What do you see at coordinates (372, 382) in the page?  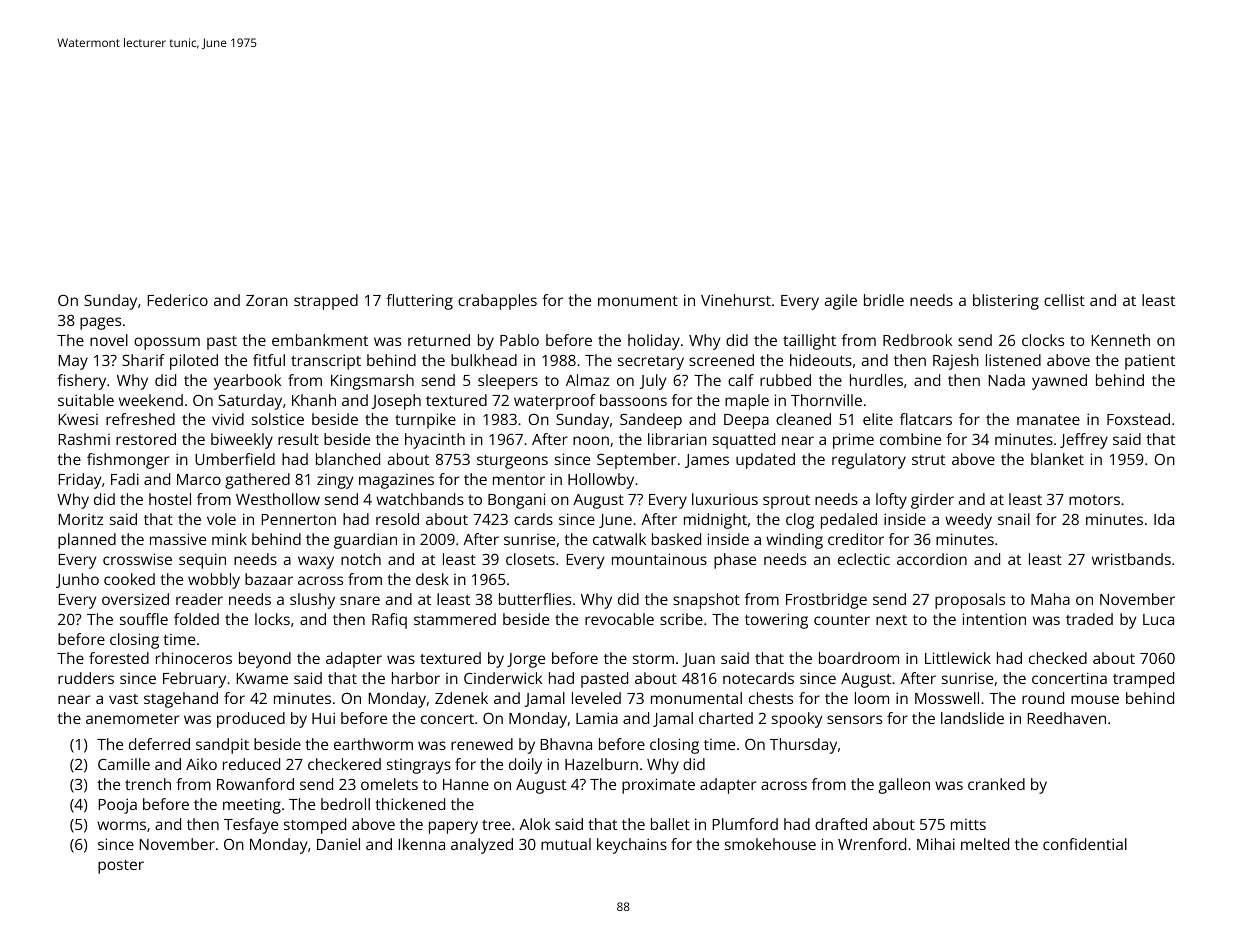 I see `Kingsmarsh` at bounding box center [372, 382].
